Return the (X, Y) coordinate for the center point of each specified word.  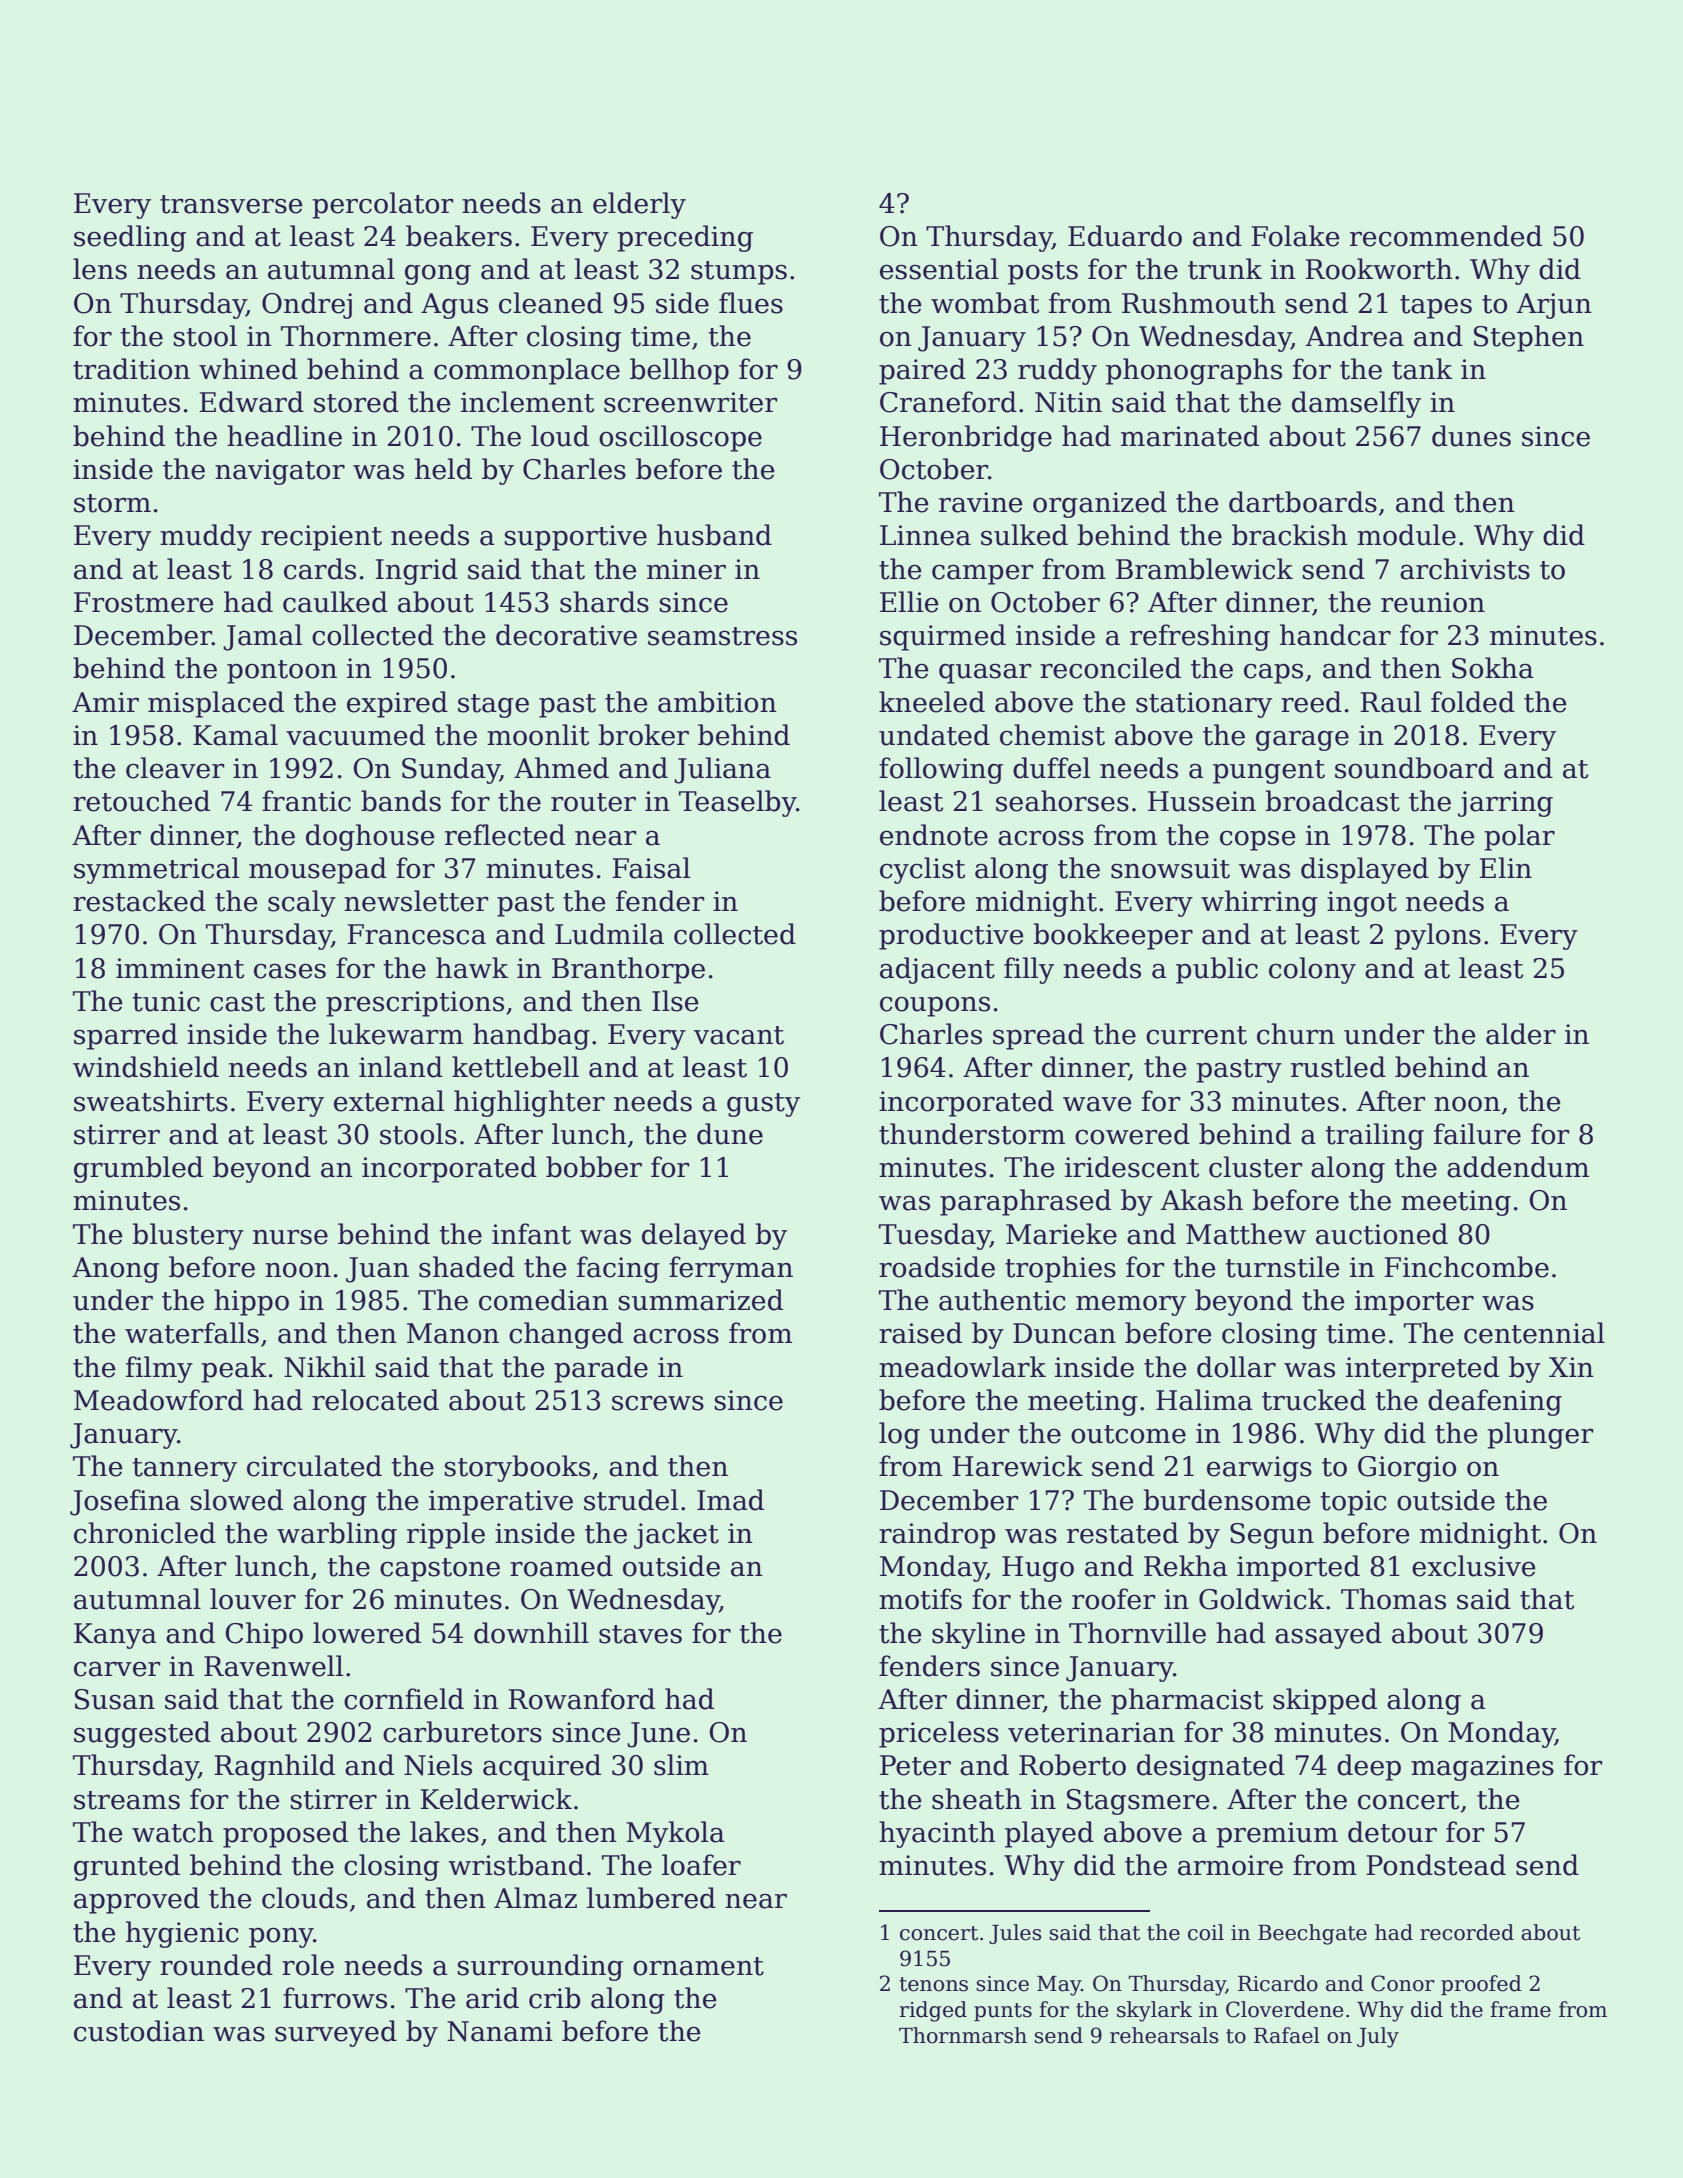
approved (137, 1900)
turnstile (1282, 1267)
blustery (188, 1236)
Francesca (416, 934)
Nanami (500, 2031)
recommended (1446, 236)
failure (1477, 1134)
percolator (382, 205)
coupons (935, 1006)
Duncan (1064, 1333)
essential (939, 269)
